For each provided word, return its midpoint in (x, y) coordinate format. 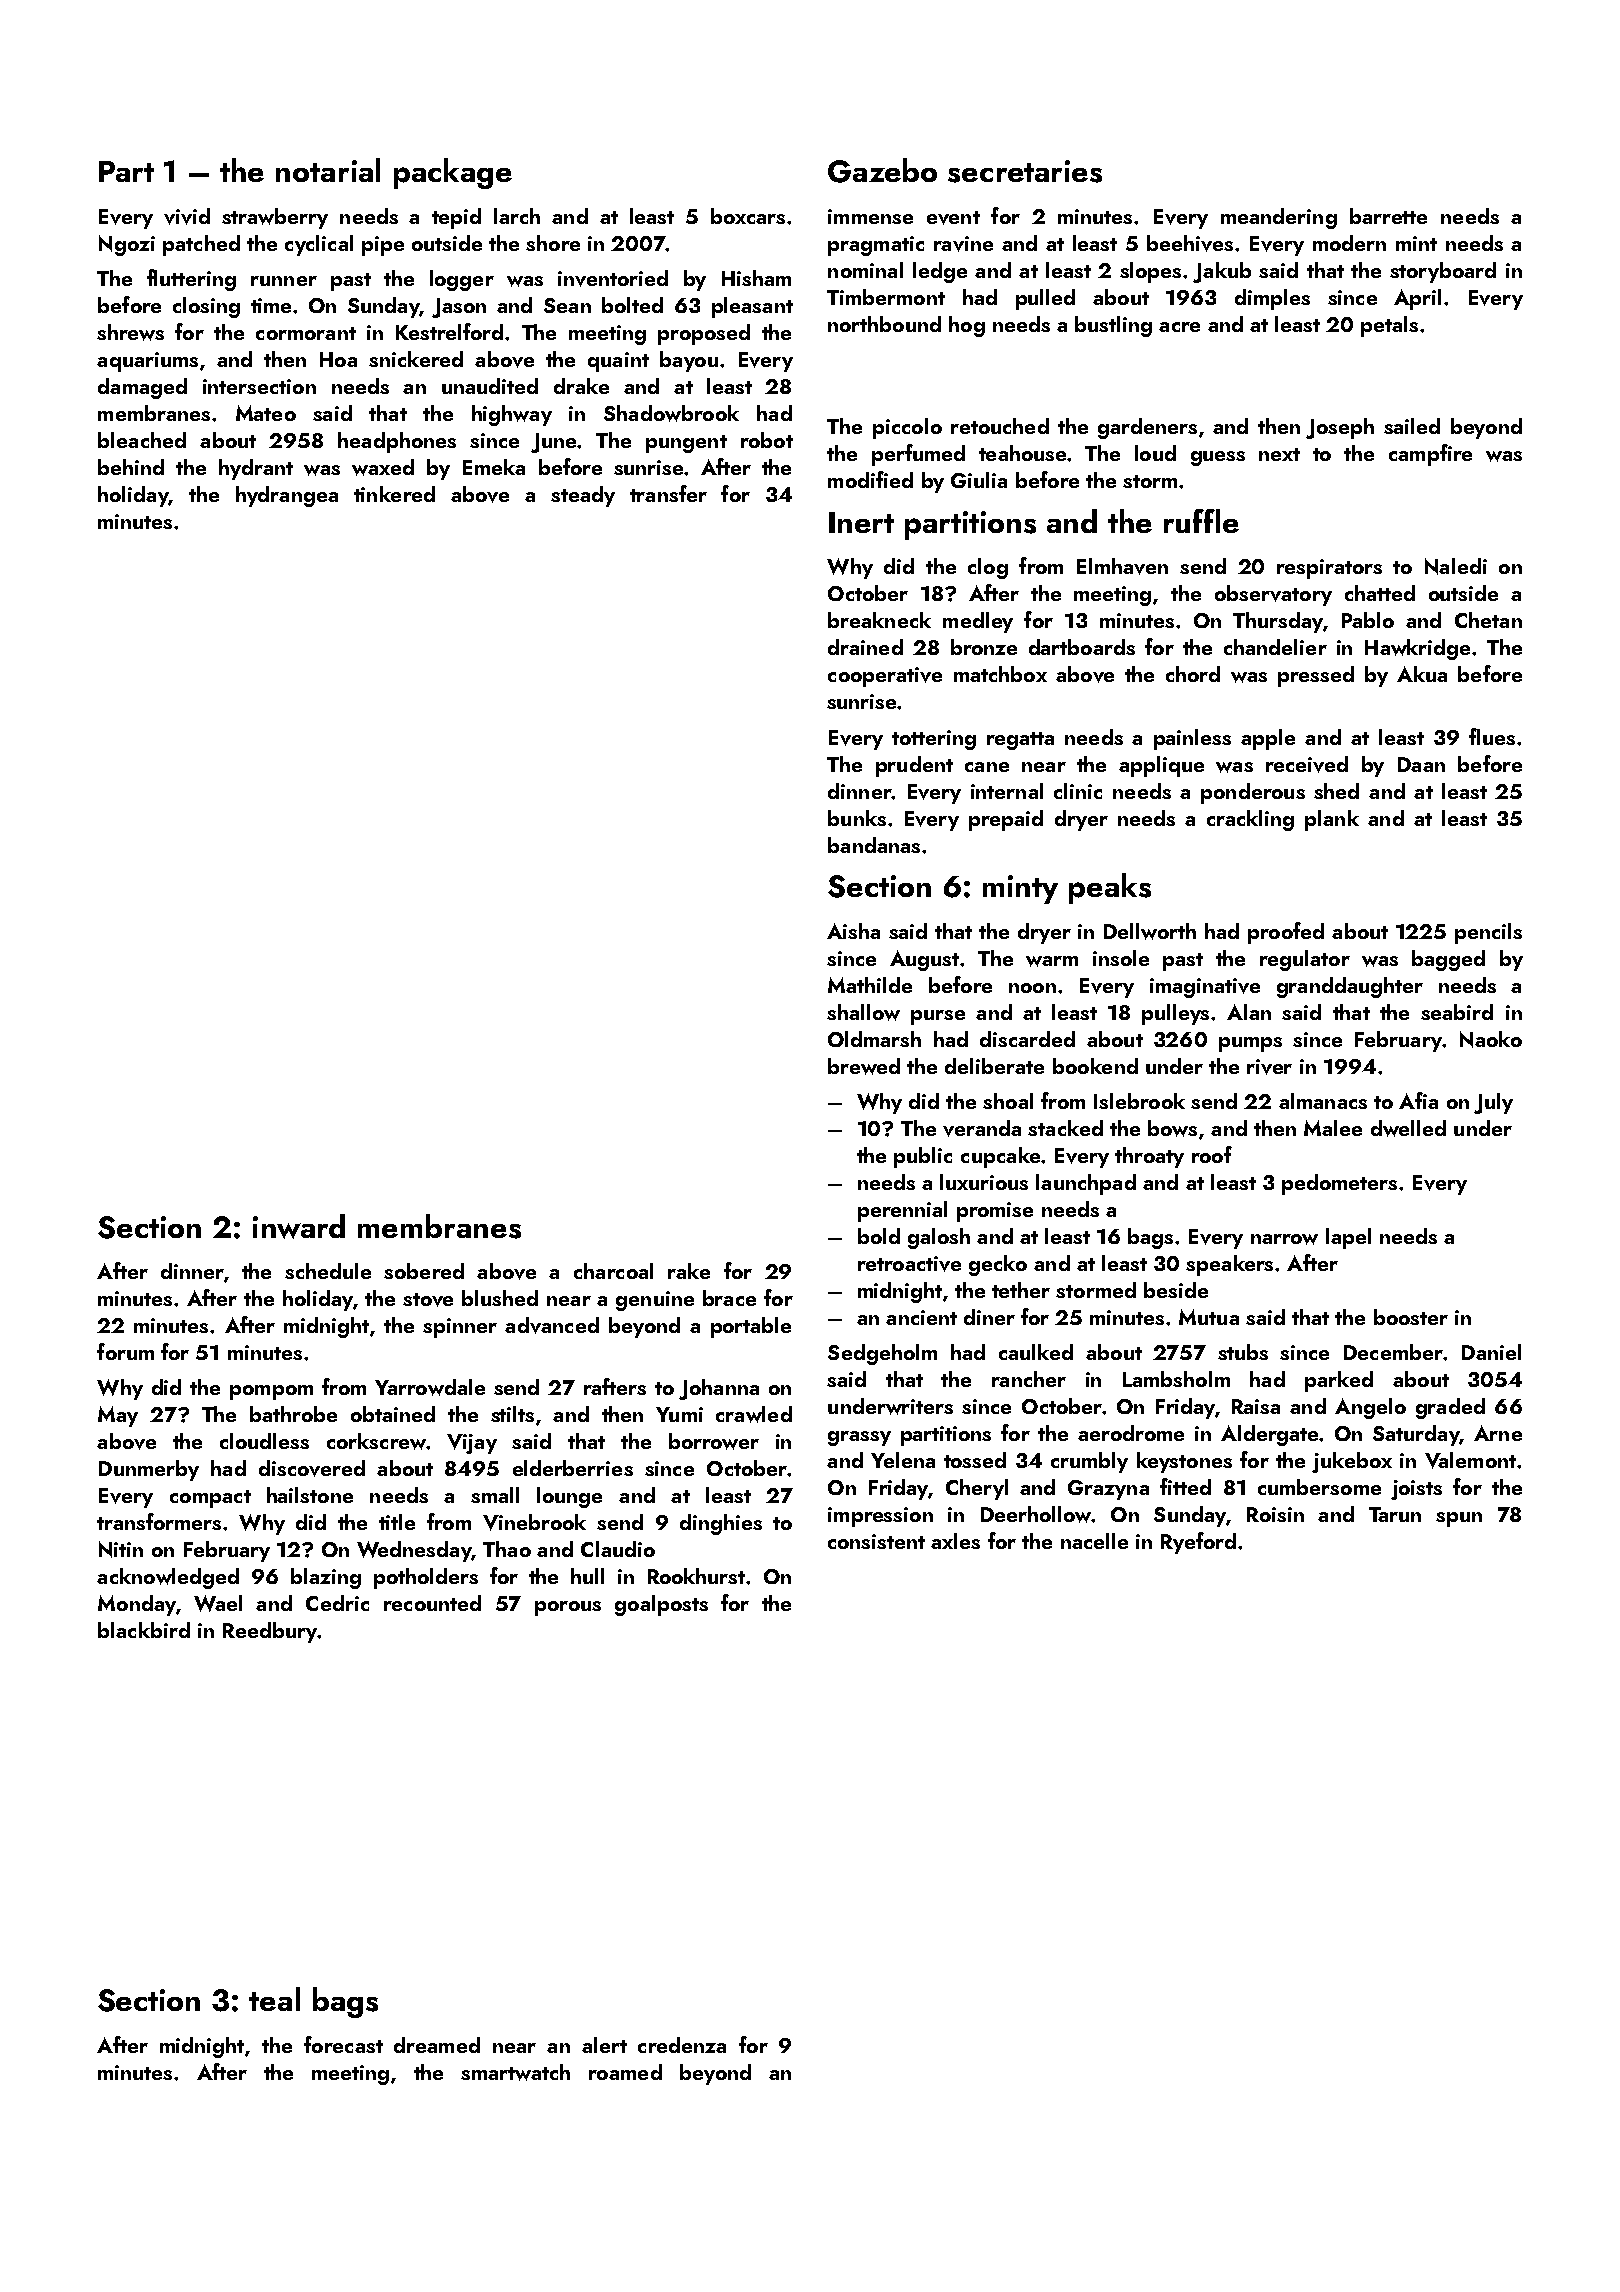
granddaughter (1350, 987)
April (1417, 299)
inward (299, 1226)
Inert (861, 522)
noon (1032, 988)
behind (131, 467)
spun (1459, 1519)
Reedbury (270, 1632)
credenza (682, 2045)
